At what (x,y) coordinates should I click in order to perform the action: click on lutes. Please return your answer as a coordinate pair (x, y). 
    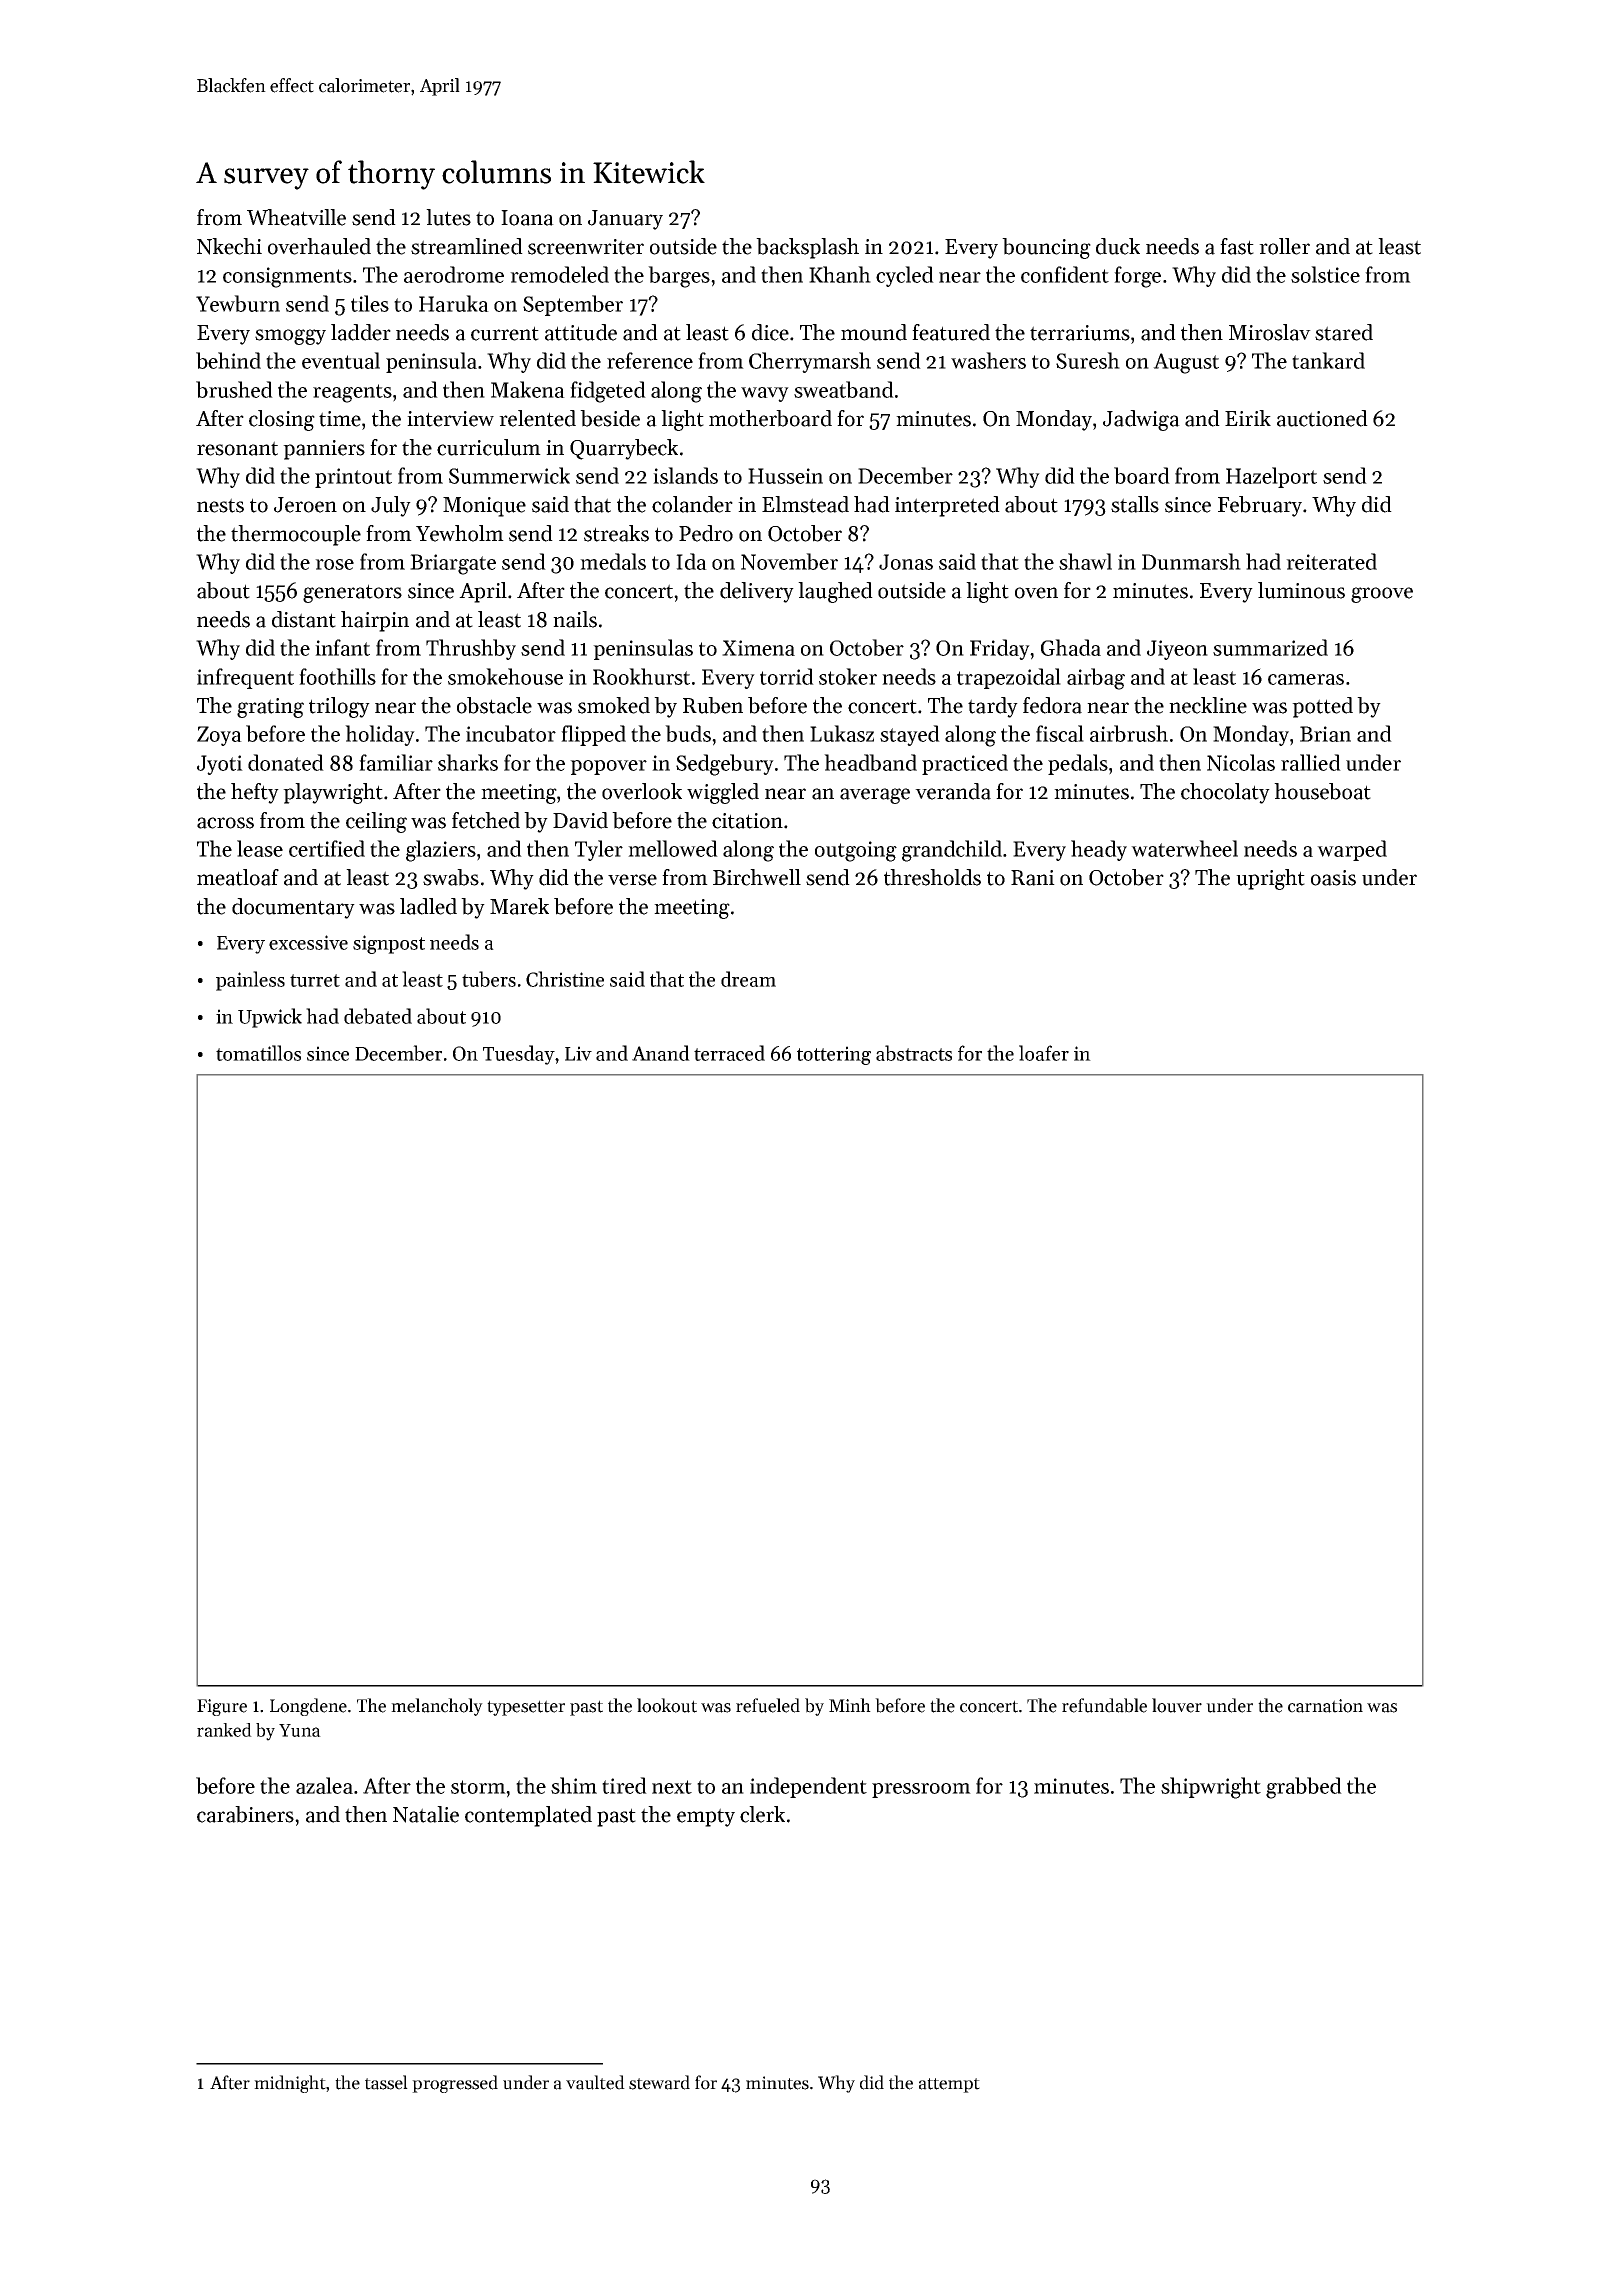
    Looking at the image, I should click on (448, 217).
